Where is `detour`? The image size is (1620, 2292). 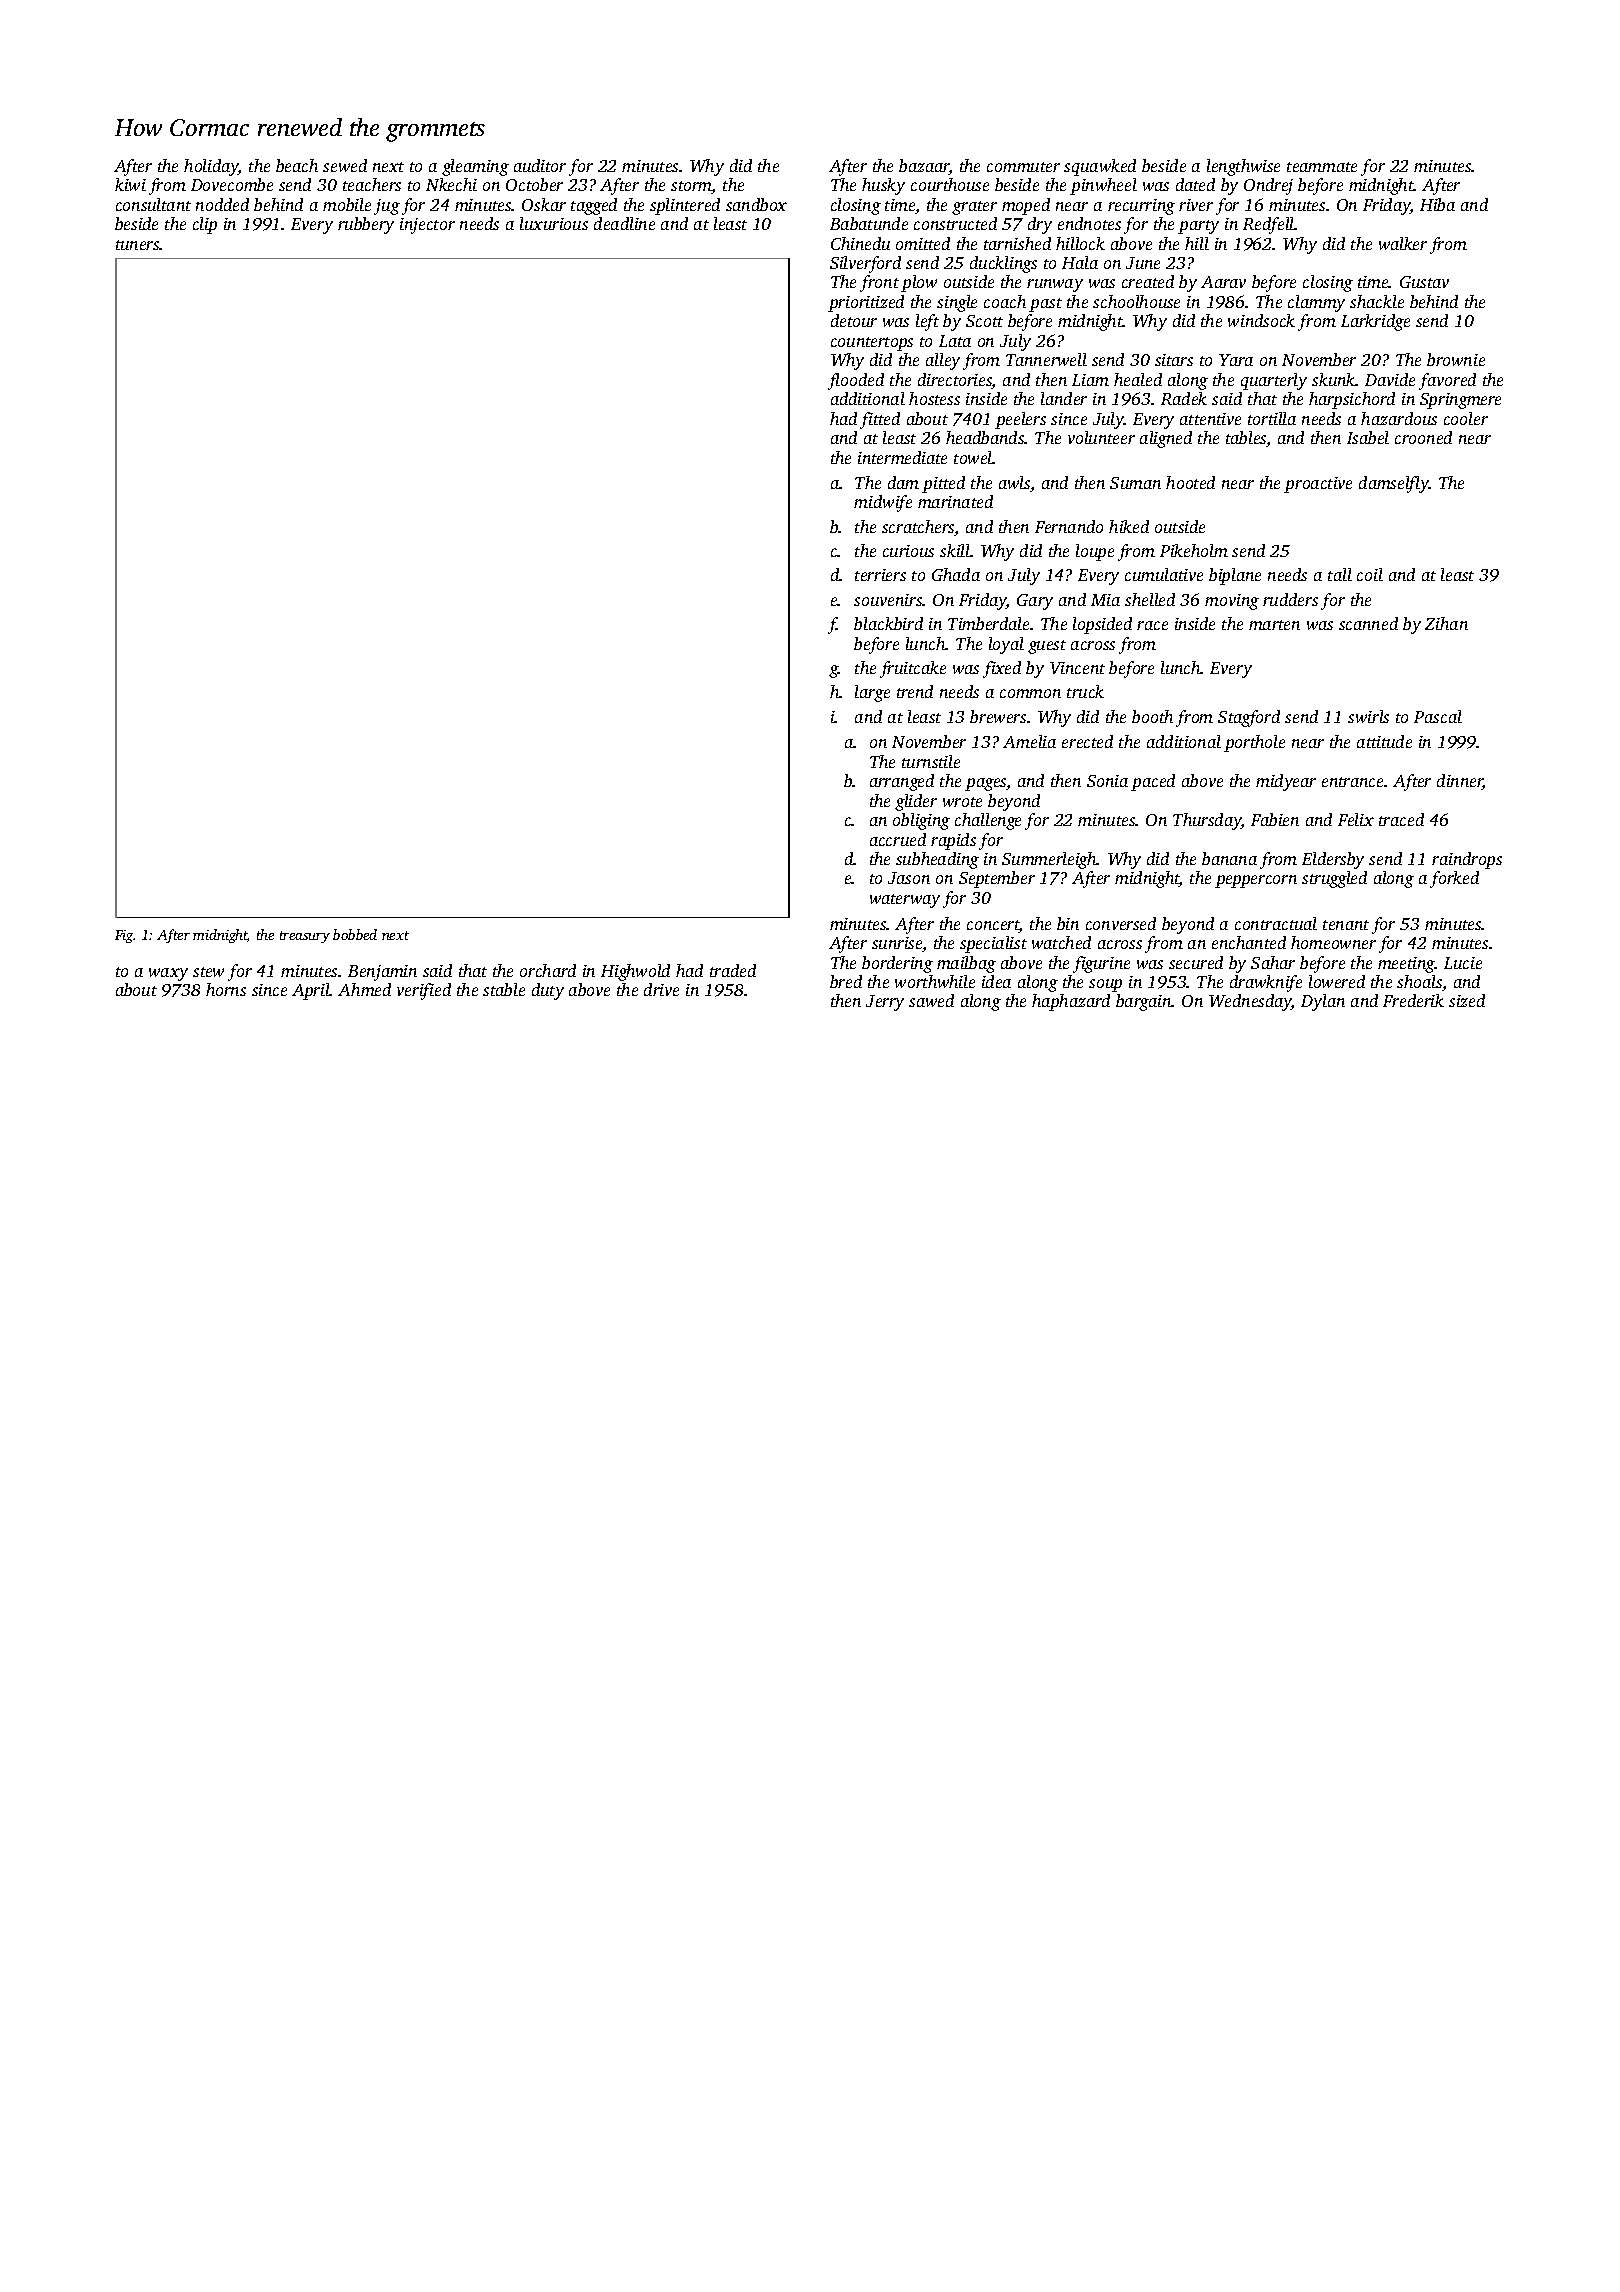
detour is located at coordinates (854, 320).
